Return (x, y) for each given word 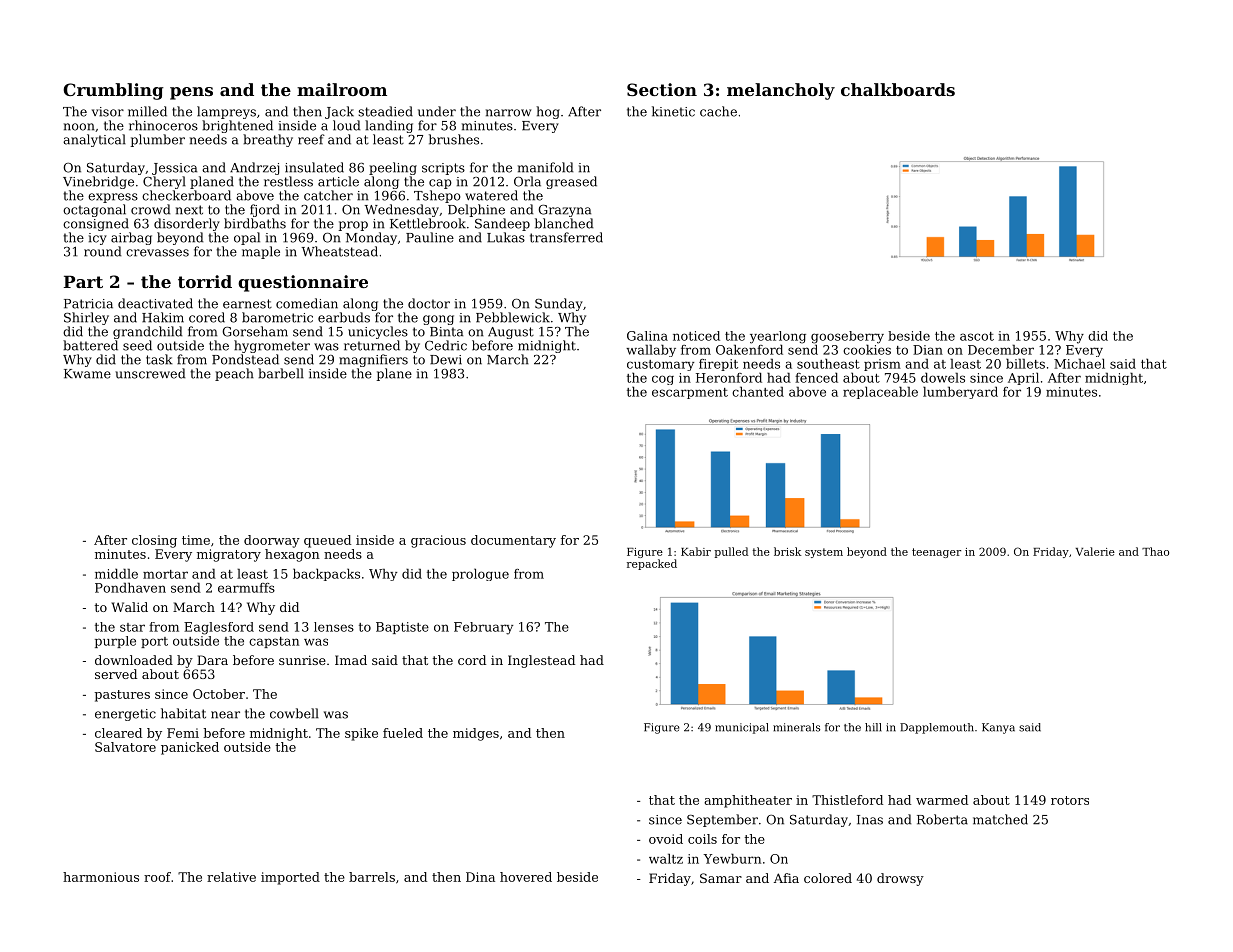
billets (1025, 363)
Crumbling (113, 91)
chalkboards (898, 89)
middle (116, 573)
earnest (247, 304)
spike (361, 734)
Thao (1155, 551)
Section (662, 89)
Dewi (446, 360)
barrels (372, 877)
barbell (281, 373)
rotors (1070, 800)
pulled (731, 552)
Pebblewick (513, 317)
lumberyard (960, 392)
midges (476, 734)
